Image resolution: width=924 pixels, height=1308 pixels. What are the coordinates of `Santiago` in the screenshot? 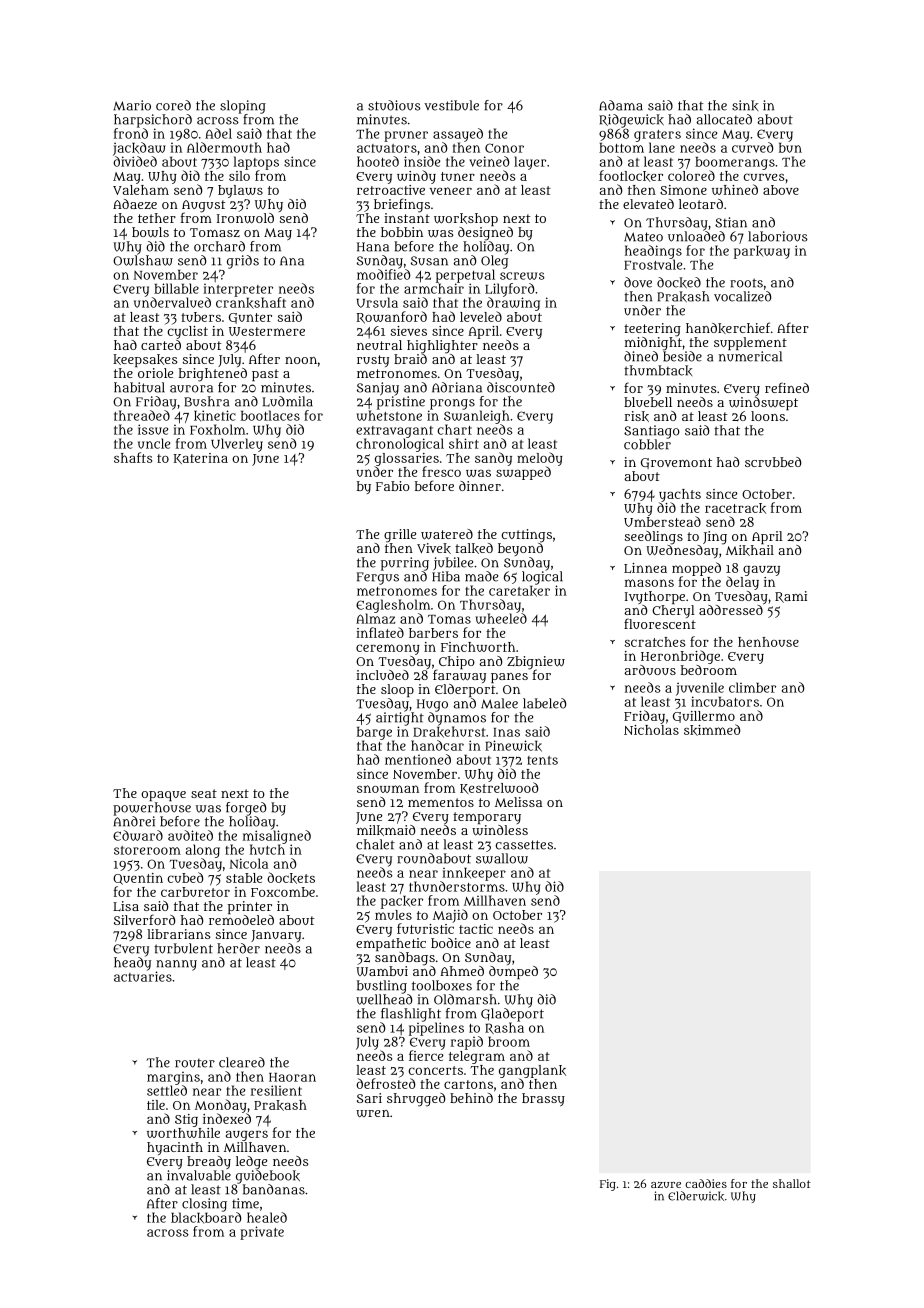 It's located at (652, 432).
